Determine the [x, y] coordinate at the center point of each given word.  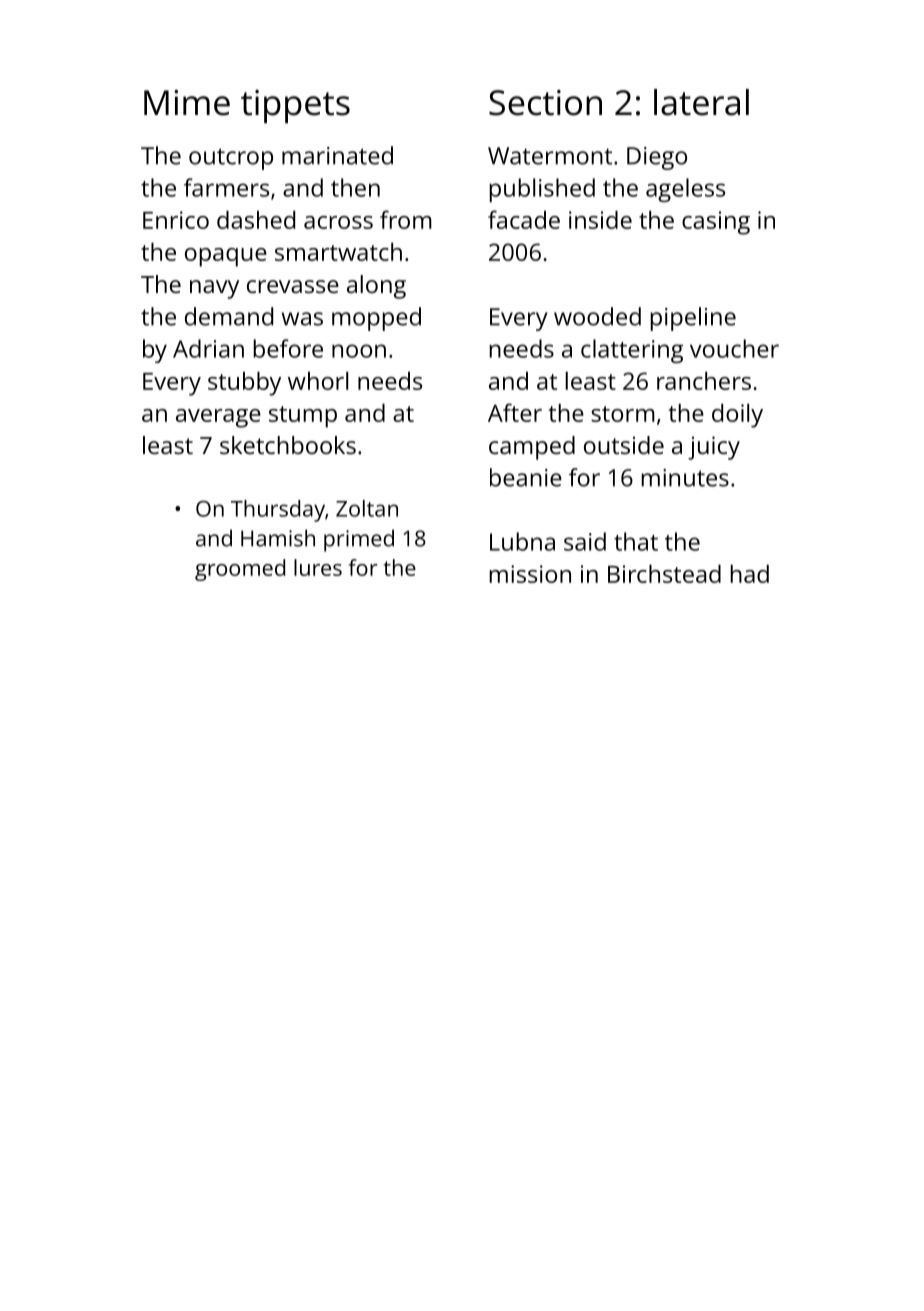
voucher [734, 348]
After [515, 412]
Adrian [208, 348]
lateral [701, 102]
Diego [657, 158]
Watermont [550, 156]
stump [303, 417]
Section [545, 103]
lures [318, 567]
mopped [376, 319]
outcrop [231, 159]
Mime [187, 103]
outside [624, 445]
